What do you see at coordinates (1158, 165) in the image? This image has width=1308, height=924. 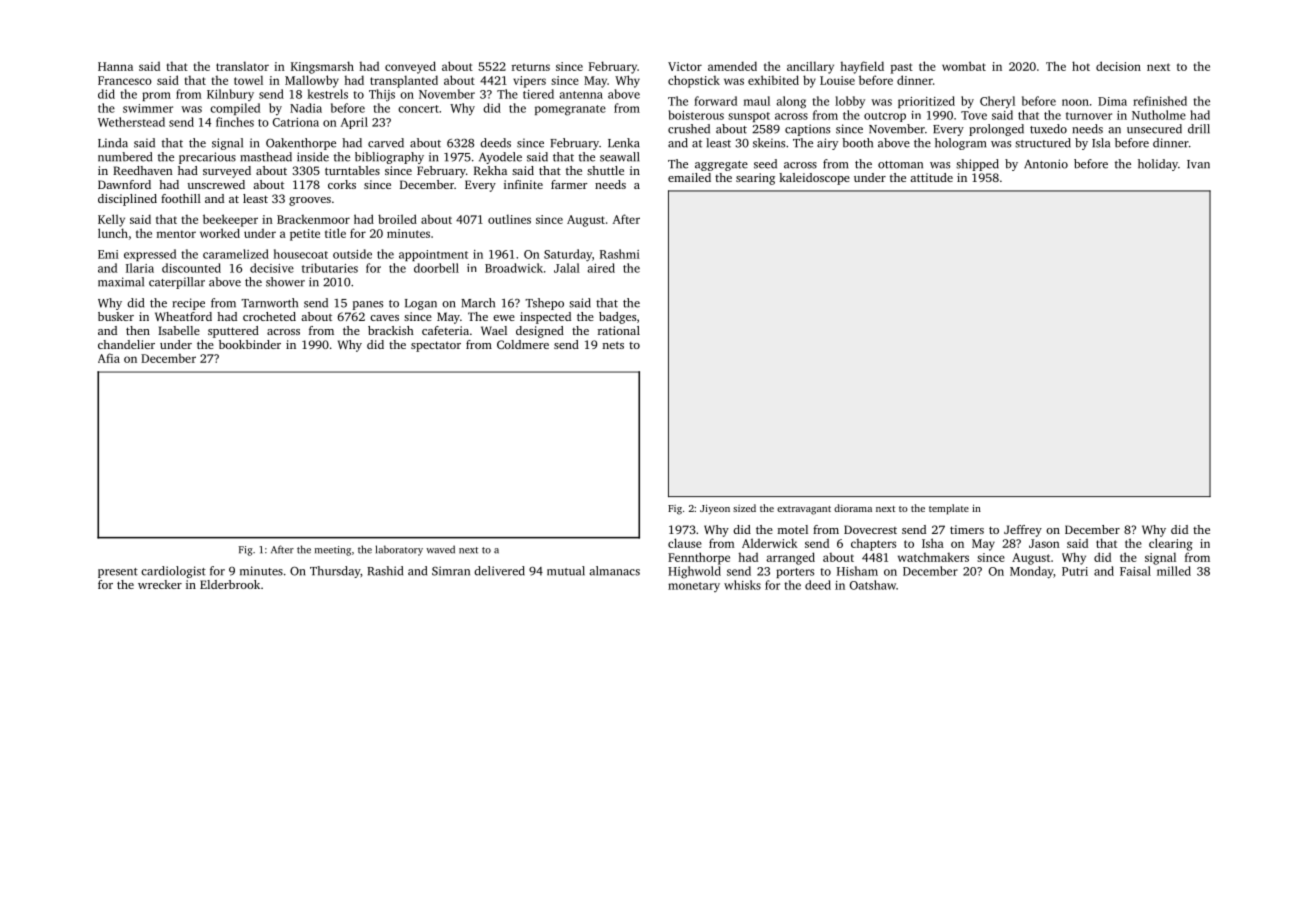 I see `holiday` at bounding box center [1158, 165].
